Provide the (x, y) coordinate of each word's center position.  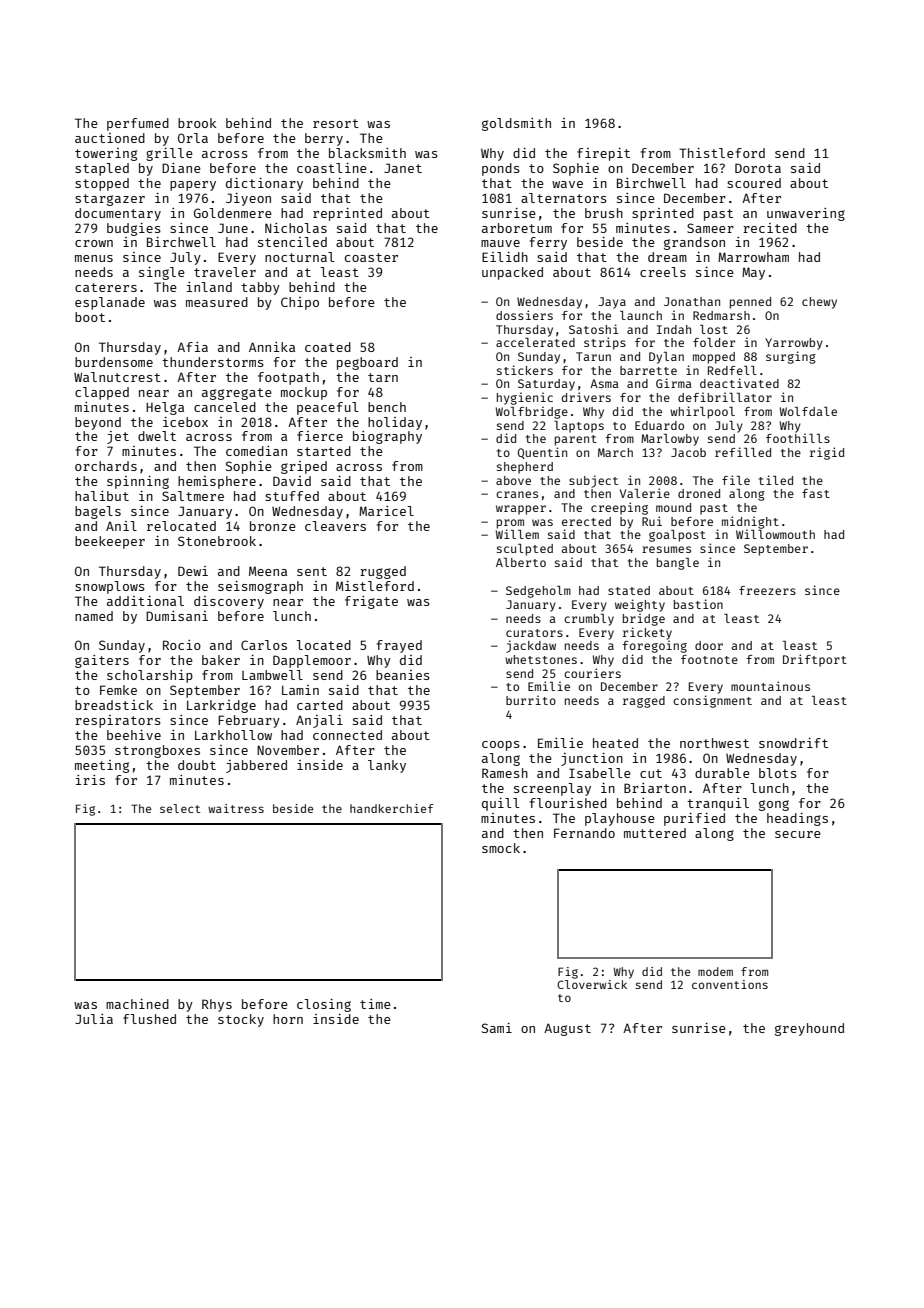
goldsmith (516, 124)
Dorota (758, 168)
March (615, 452)
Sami (497, 1028)
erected (586, 521)
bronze (273, 526)
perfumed (138, 124)
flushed (149, 1019)
